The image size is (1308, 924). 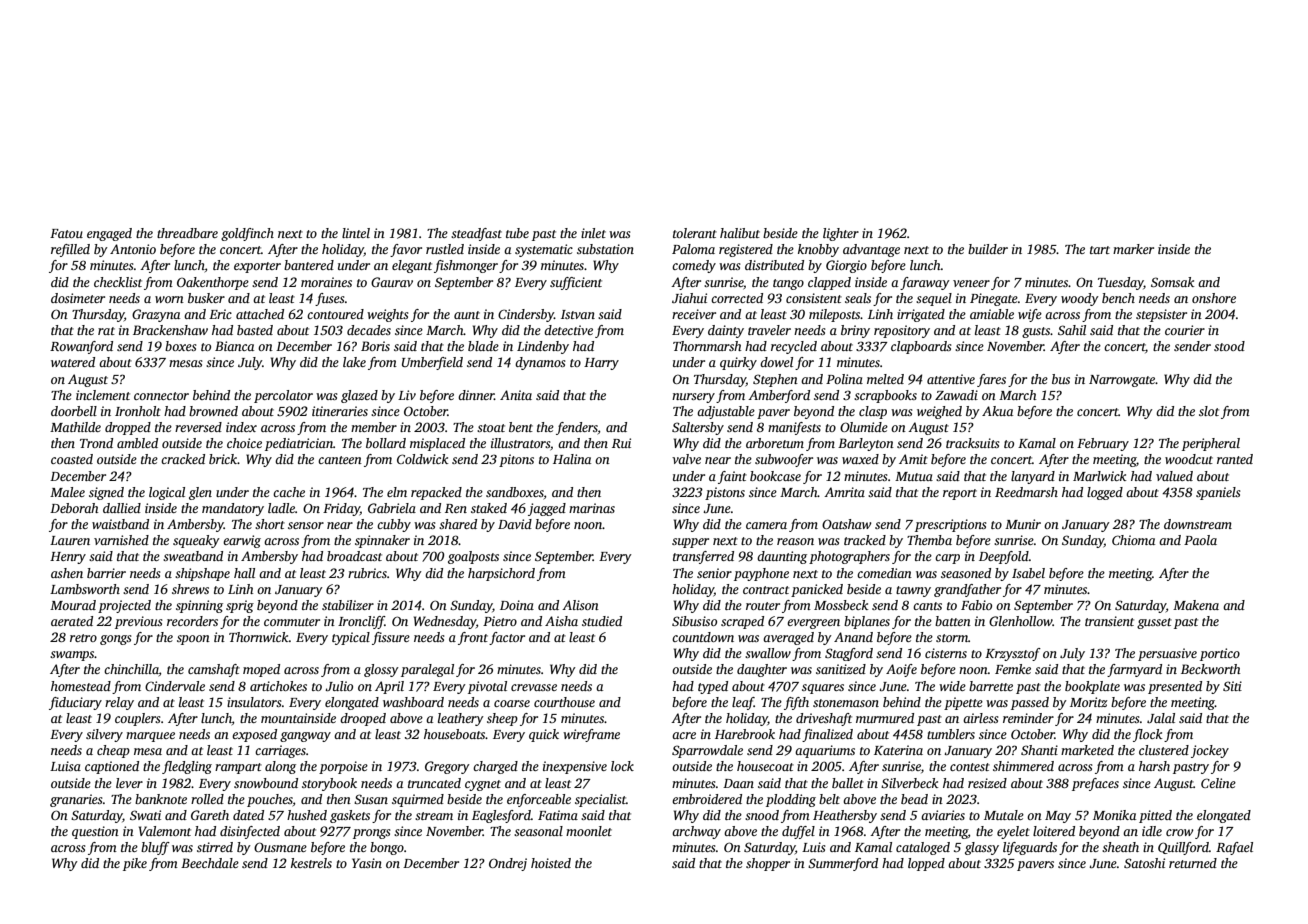 What do you see at coordinates (70, 250) in the screenshot?
I see `refilled` at bounding box center [70, 250].
